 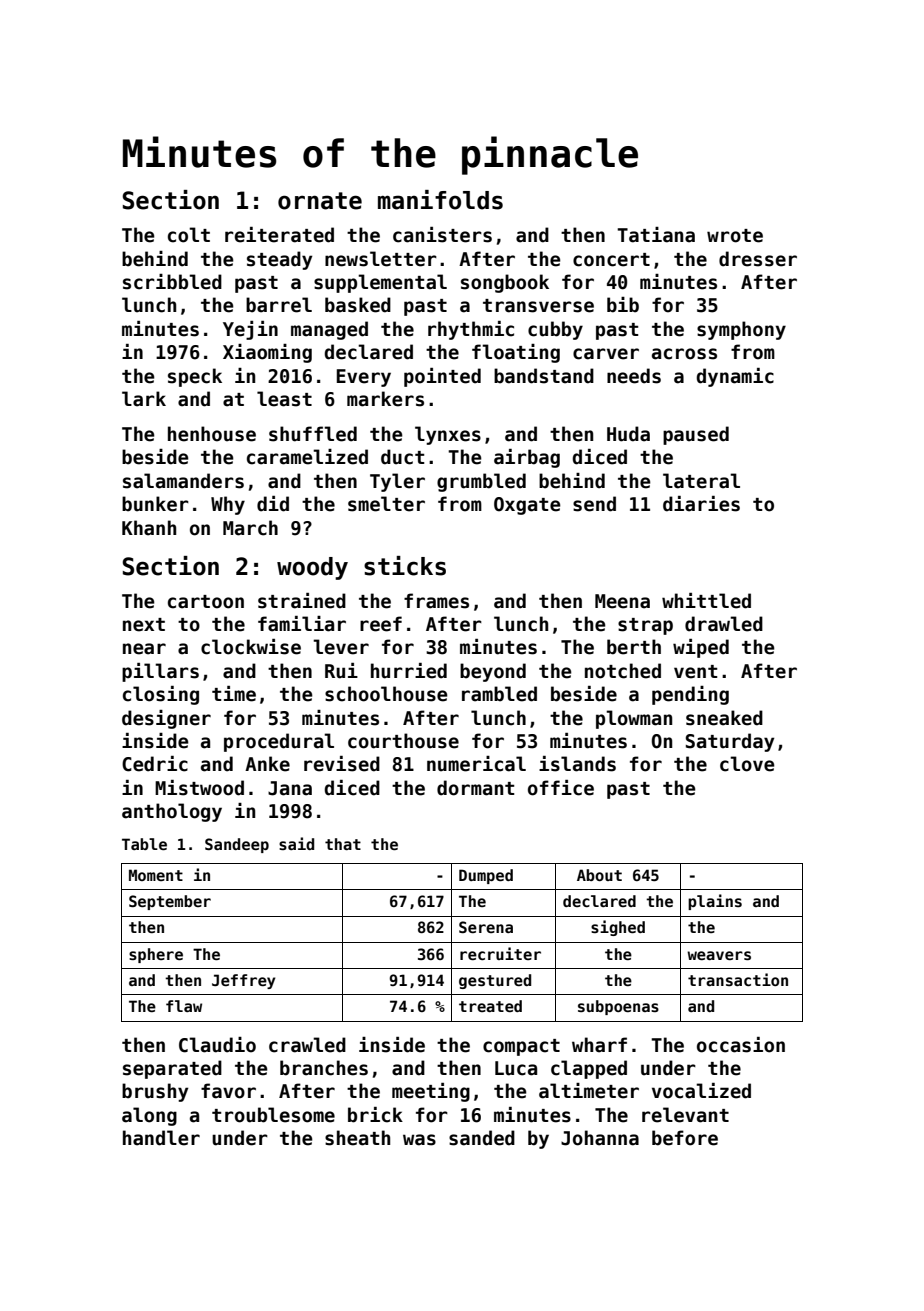 I want to click on scribbled, so click(x=172, y=282).
